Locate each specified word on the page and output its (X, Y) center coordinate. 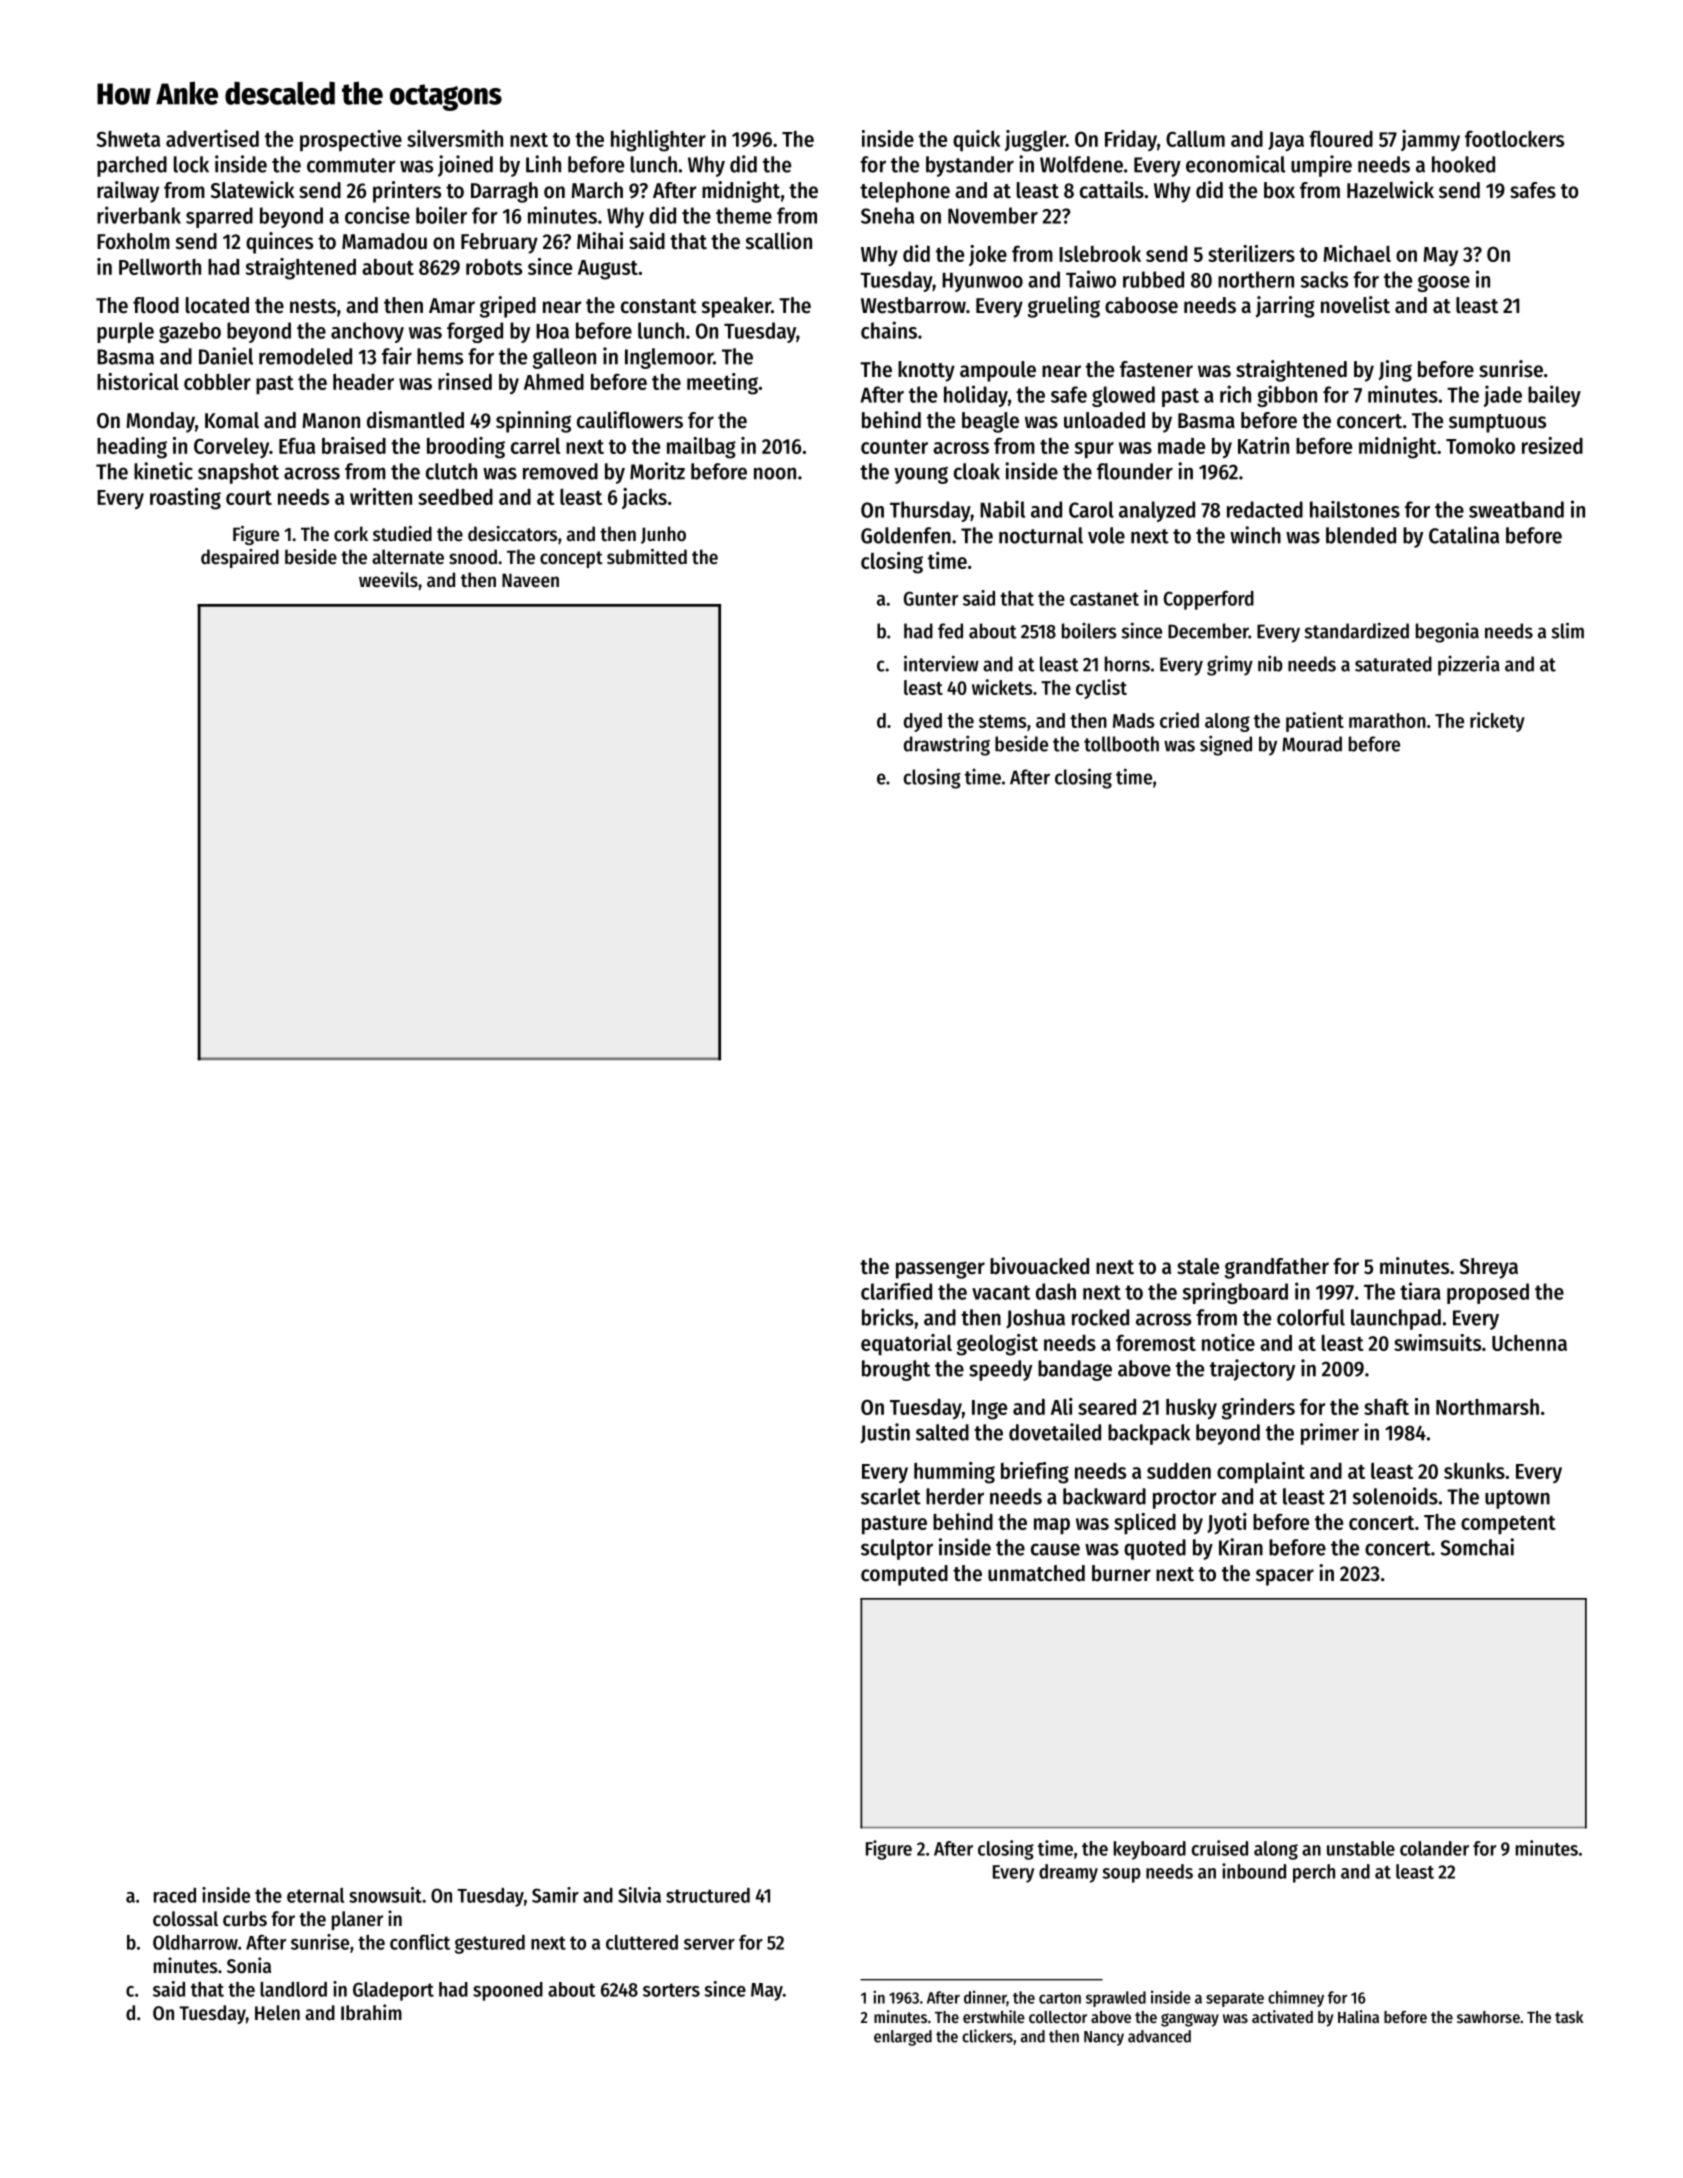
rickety (1497, 722)
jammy (1430, 140)
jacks (644, 498)
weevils (388, 580)
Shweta (128, 139)
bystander (970, 166)
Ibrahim (371, 2012)
